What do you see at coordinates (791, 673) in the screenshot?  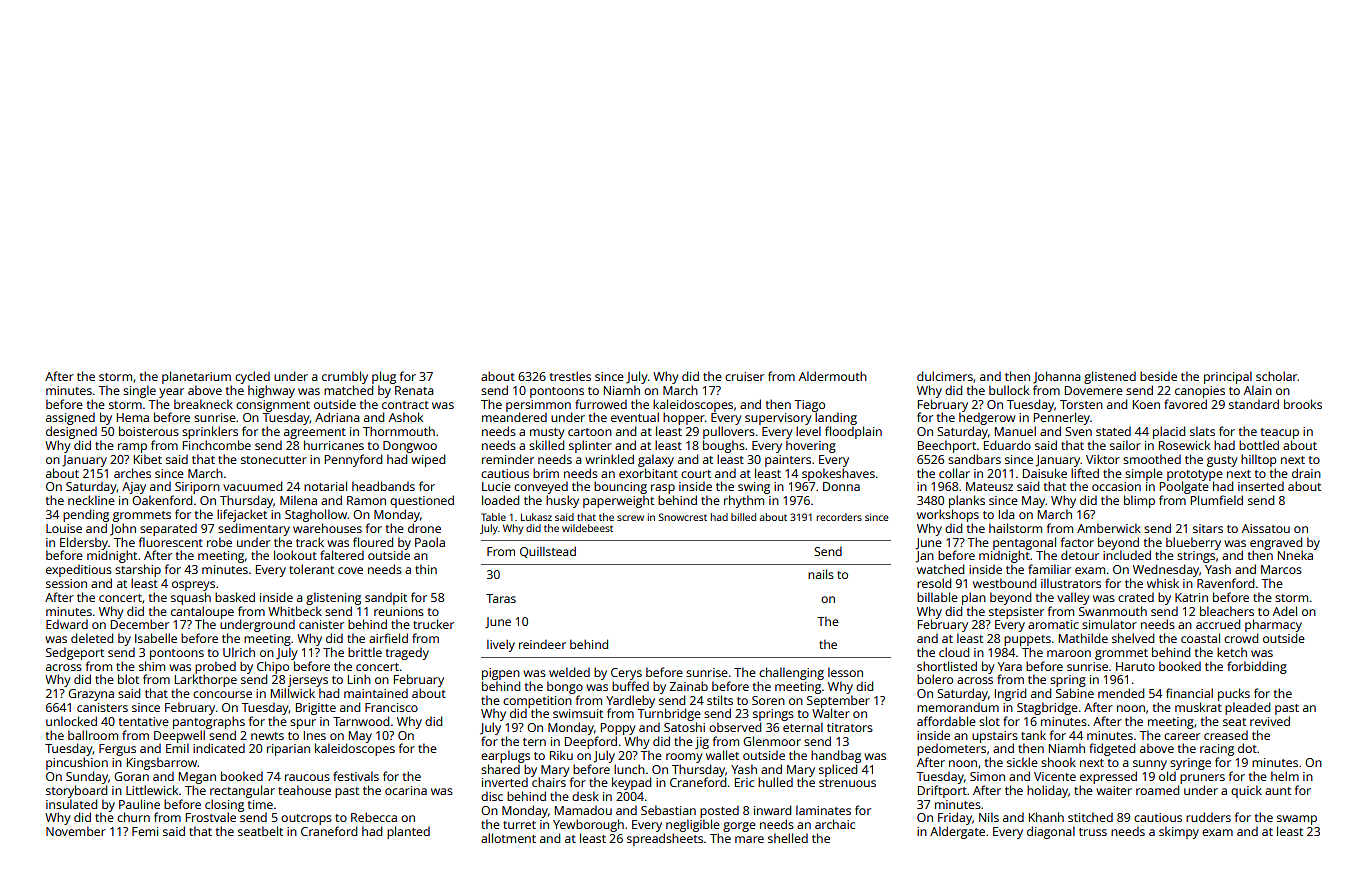 I see `challenging` at bounding box center [791, 673].
